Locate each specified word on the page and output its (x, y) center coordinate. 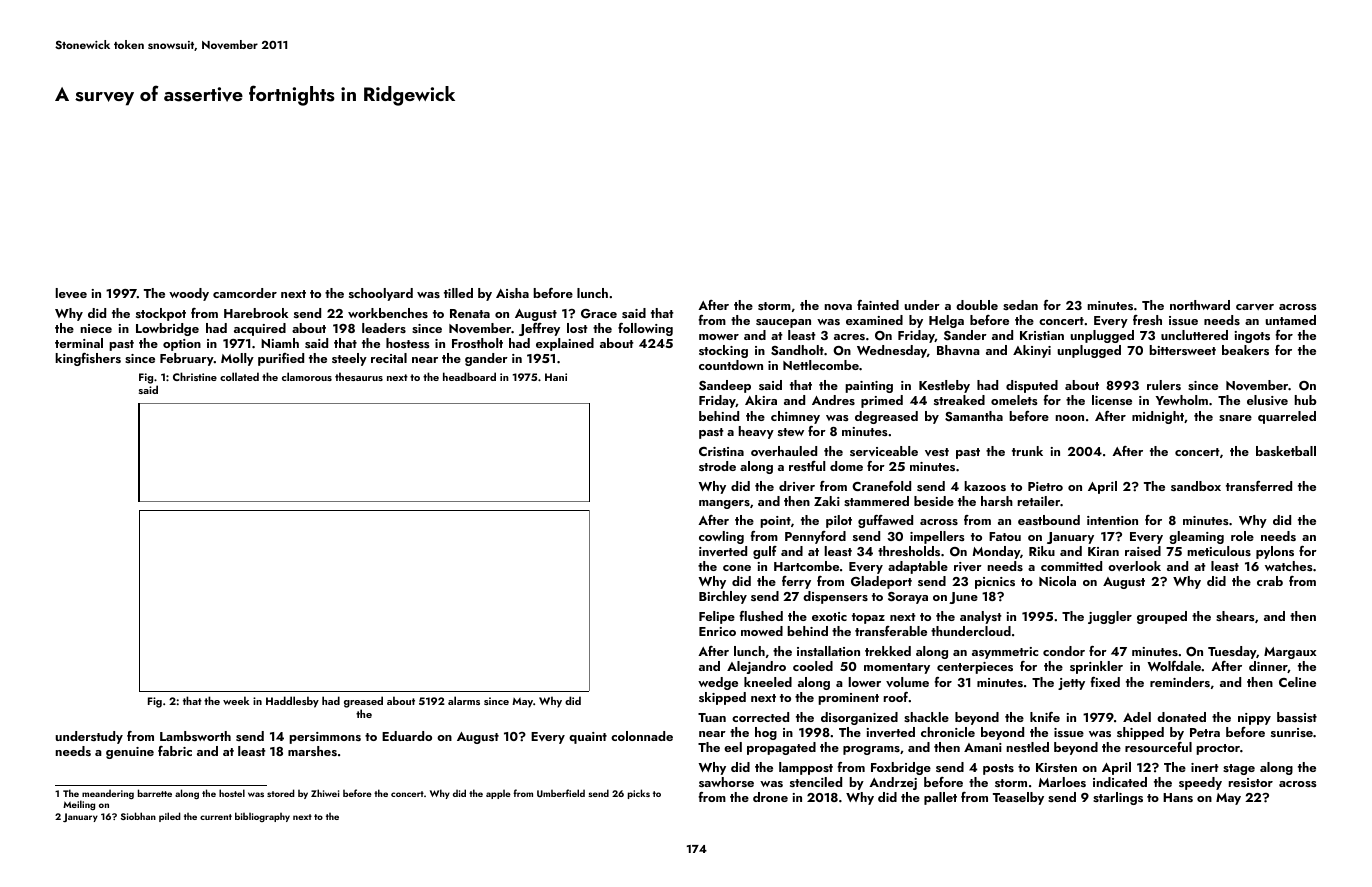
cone (737, 568)
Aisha (512, 293)
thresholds (909, 551)
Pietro (1045, 486)
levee (71, 293)
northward (1200, 305)
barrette (155, 793)
